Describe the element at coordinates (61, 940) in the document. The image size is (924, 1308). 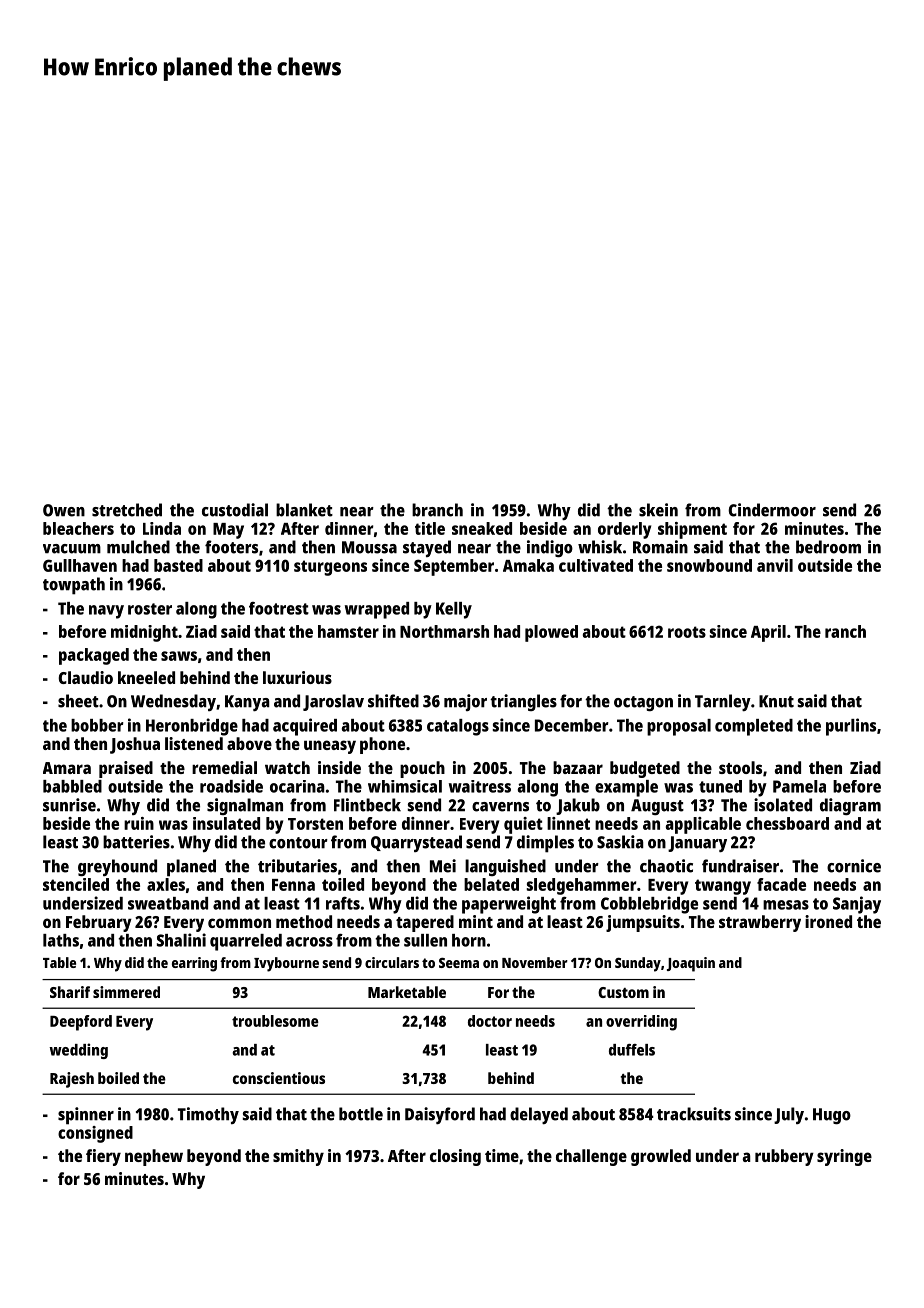
I see `laths` at that location.
